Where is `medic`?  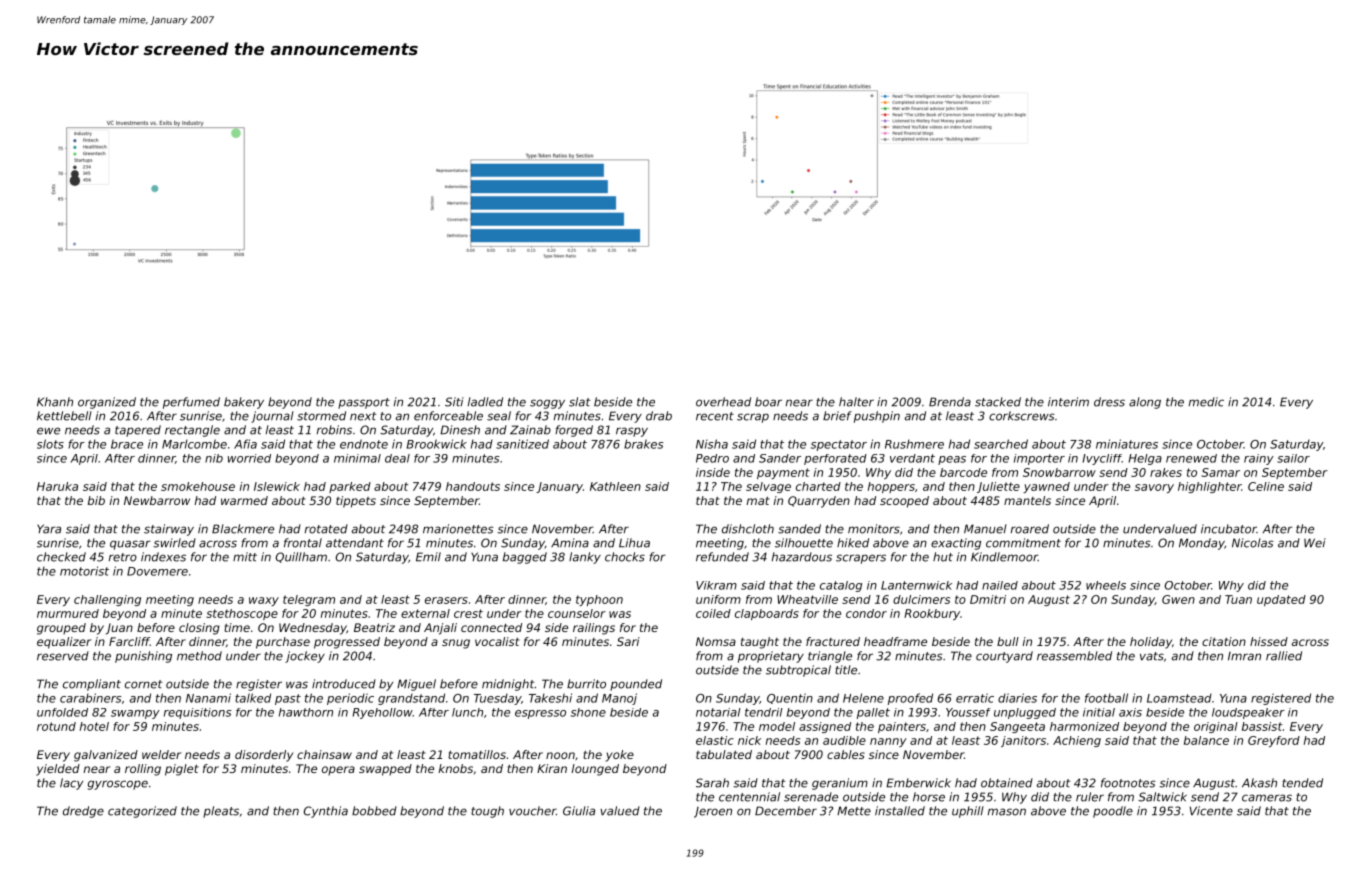
medic is located at coordinates (1206, 402).
